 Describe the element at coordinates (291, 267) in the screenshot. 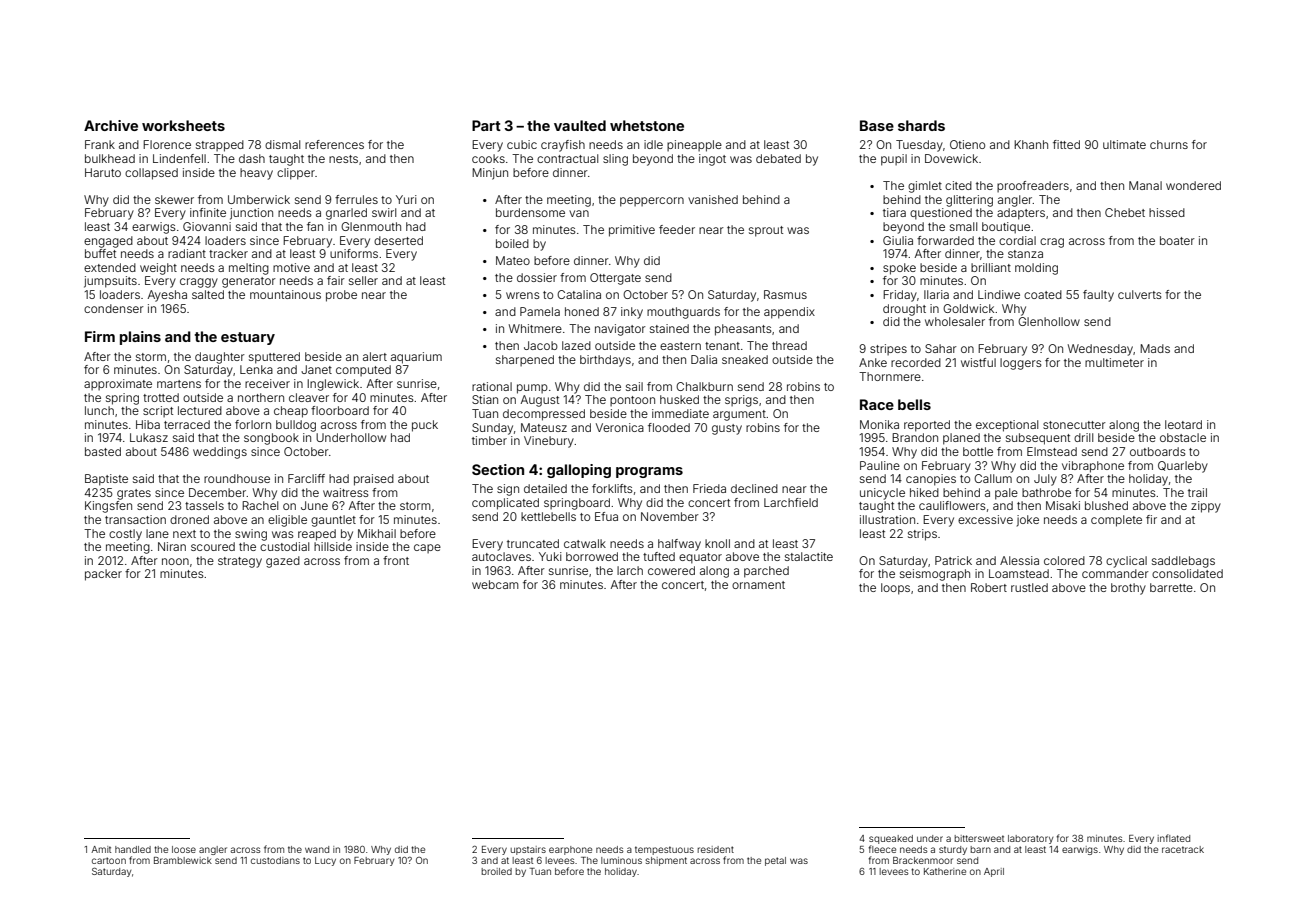

I see `motive` at that location.
